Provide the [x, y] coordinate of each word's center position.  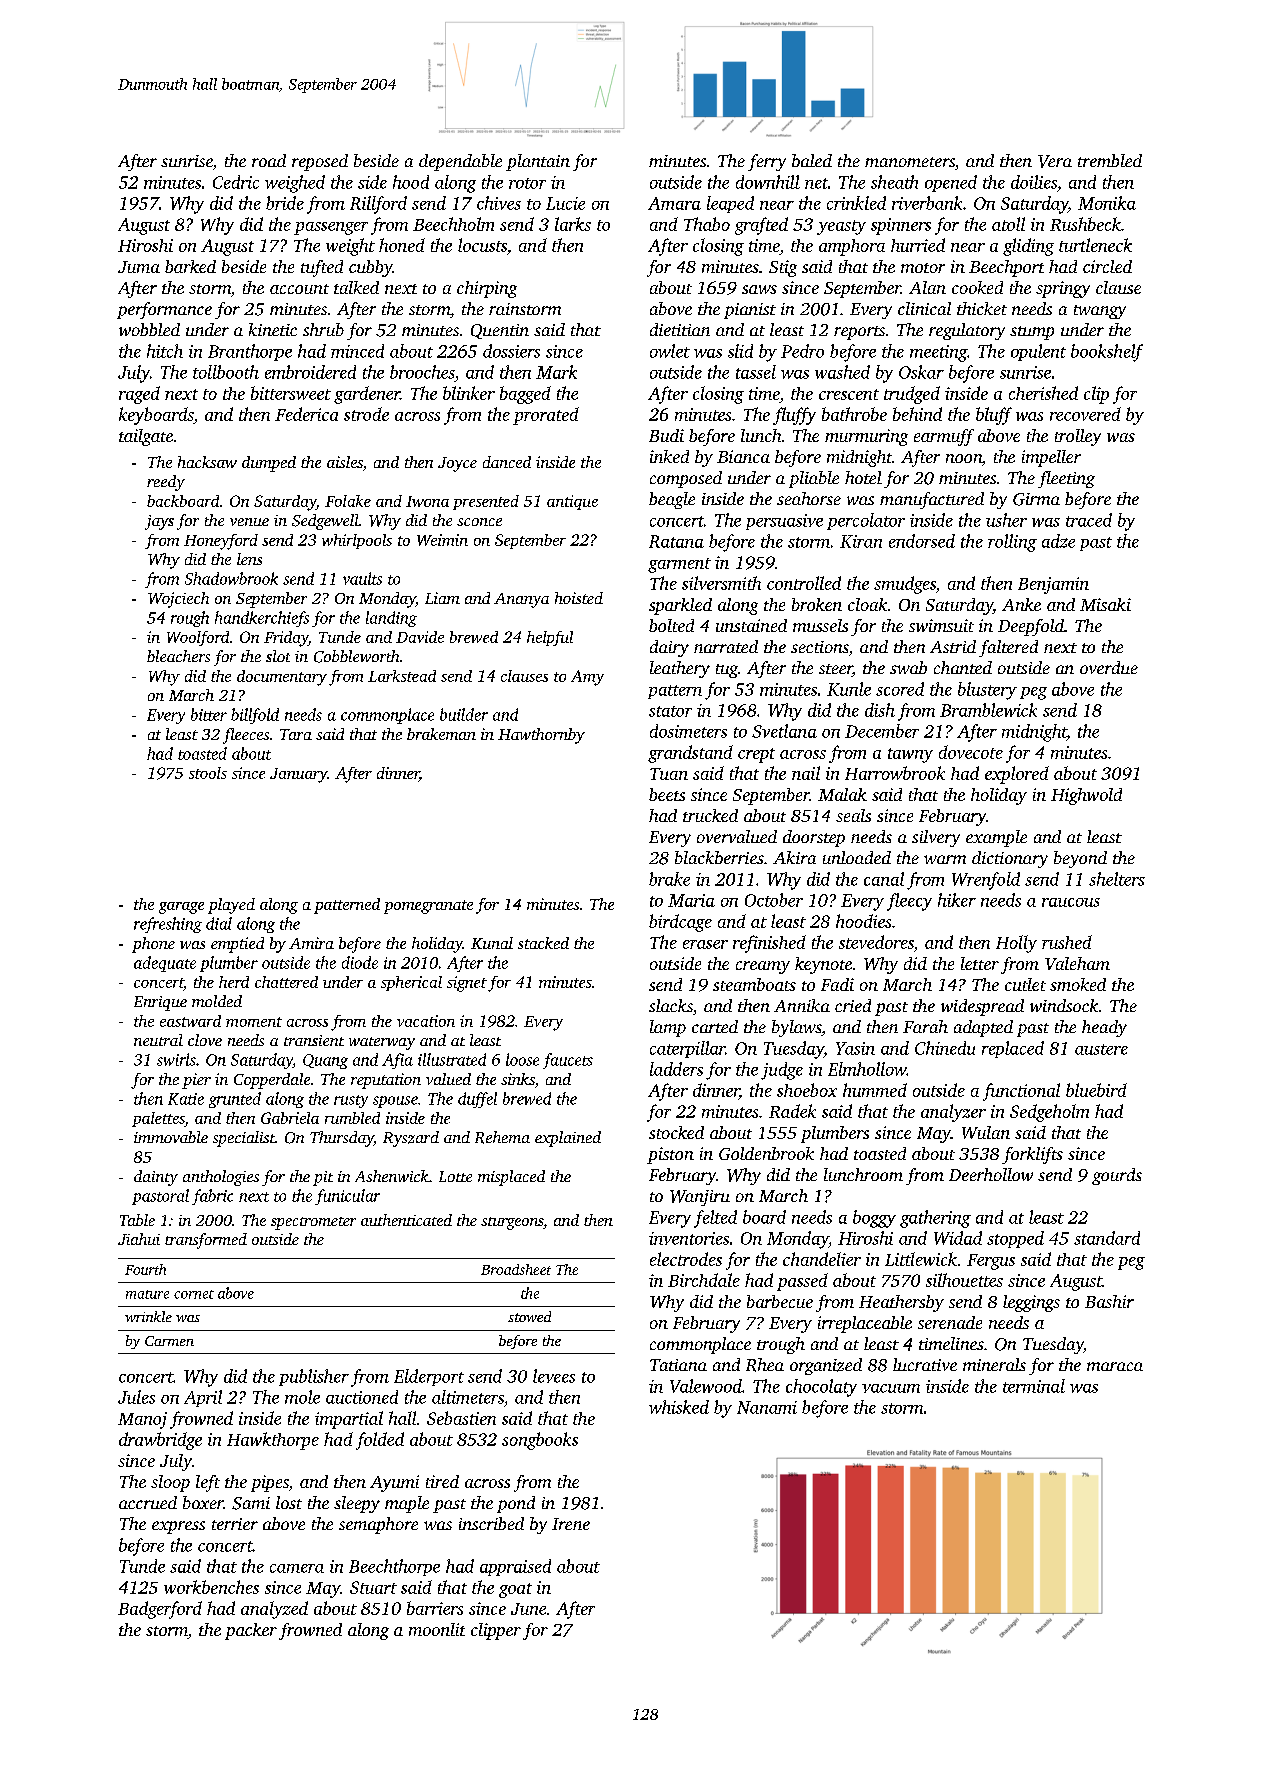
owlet [670, 351]
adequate [165, 964]
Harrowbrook [895, 773]
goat [515, 1590]
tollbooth [226, 372]
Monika [1107, 203]
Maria [691, 900]
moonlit [437, 1629]
